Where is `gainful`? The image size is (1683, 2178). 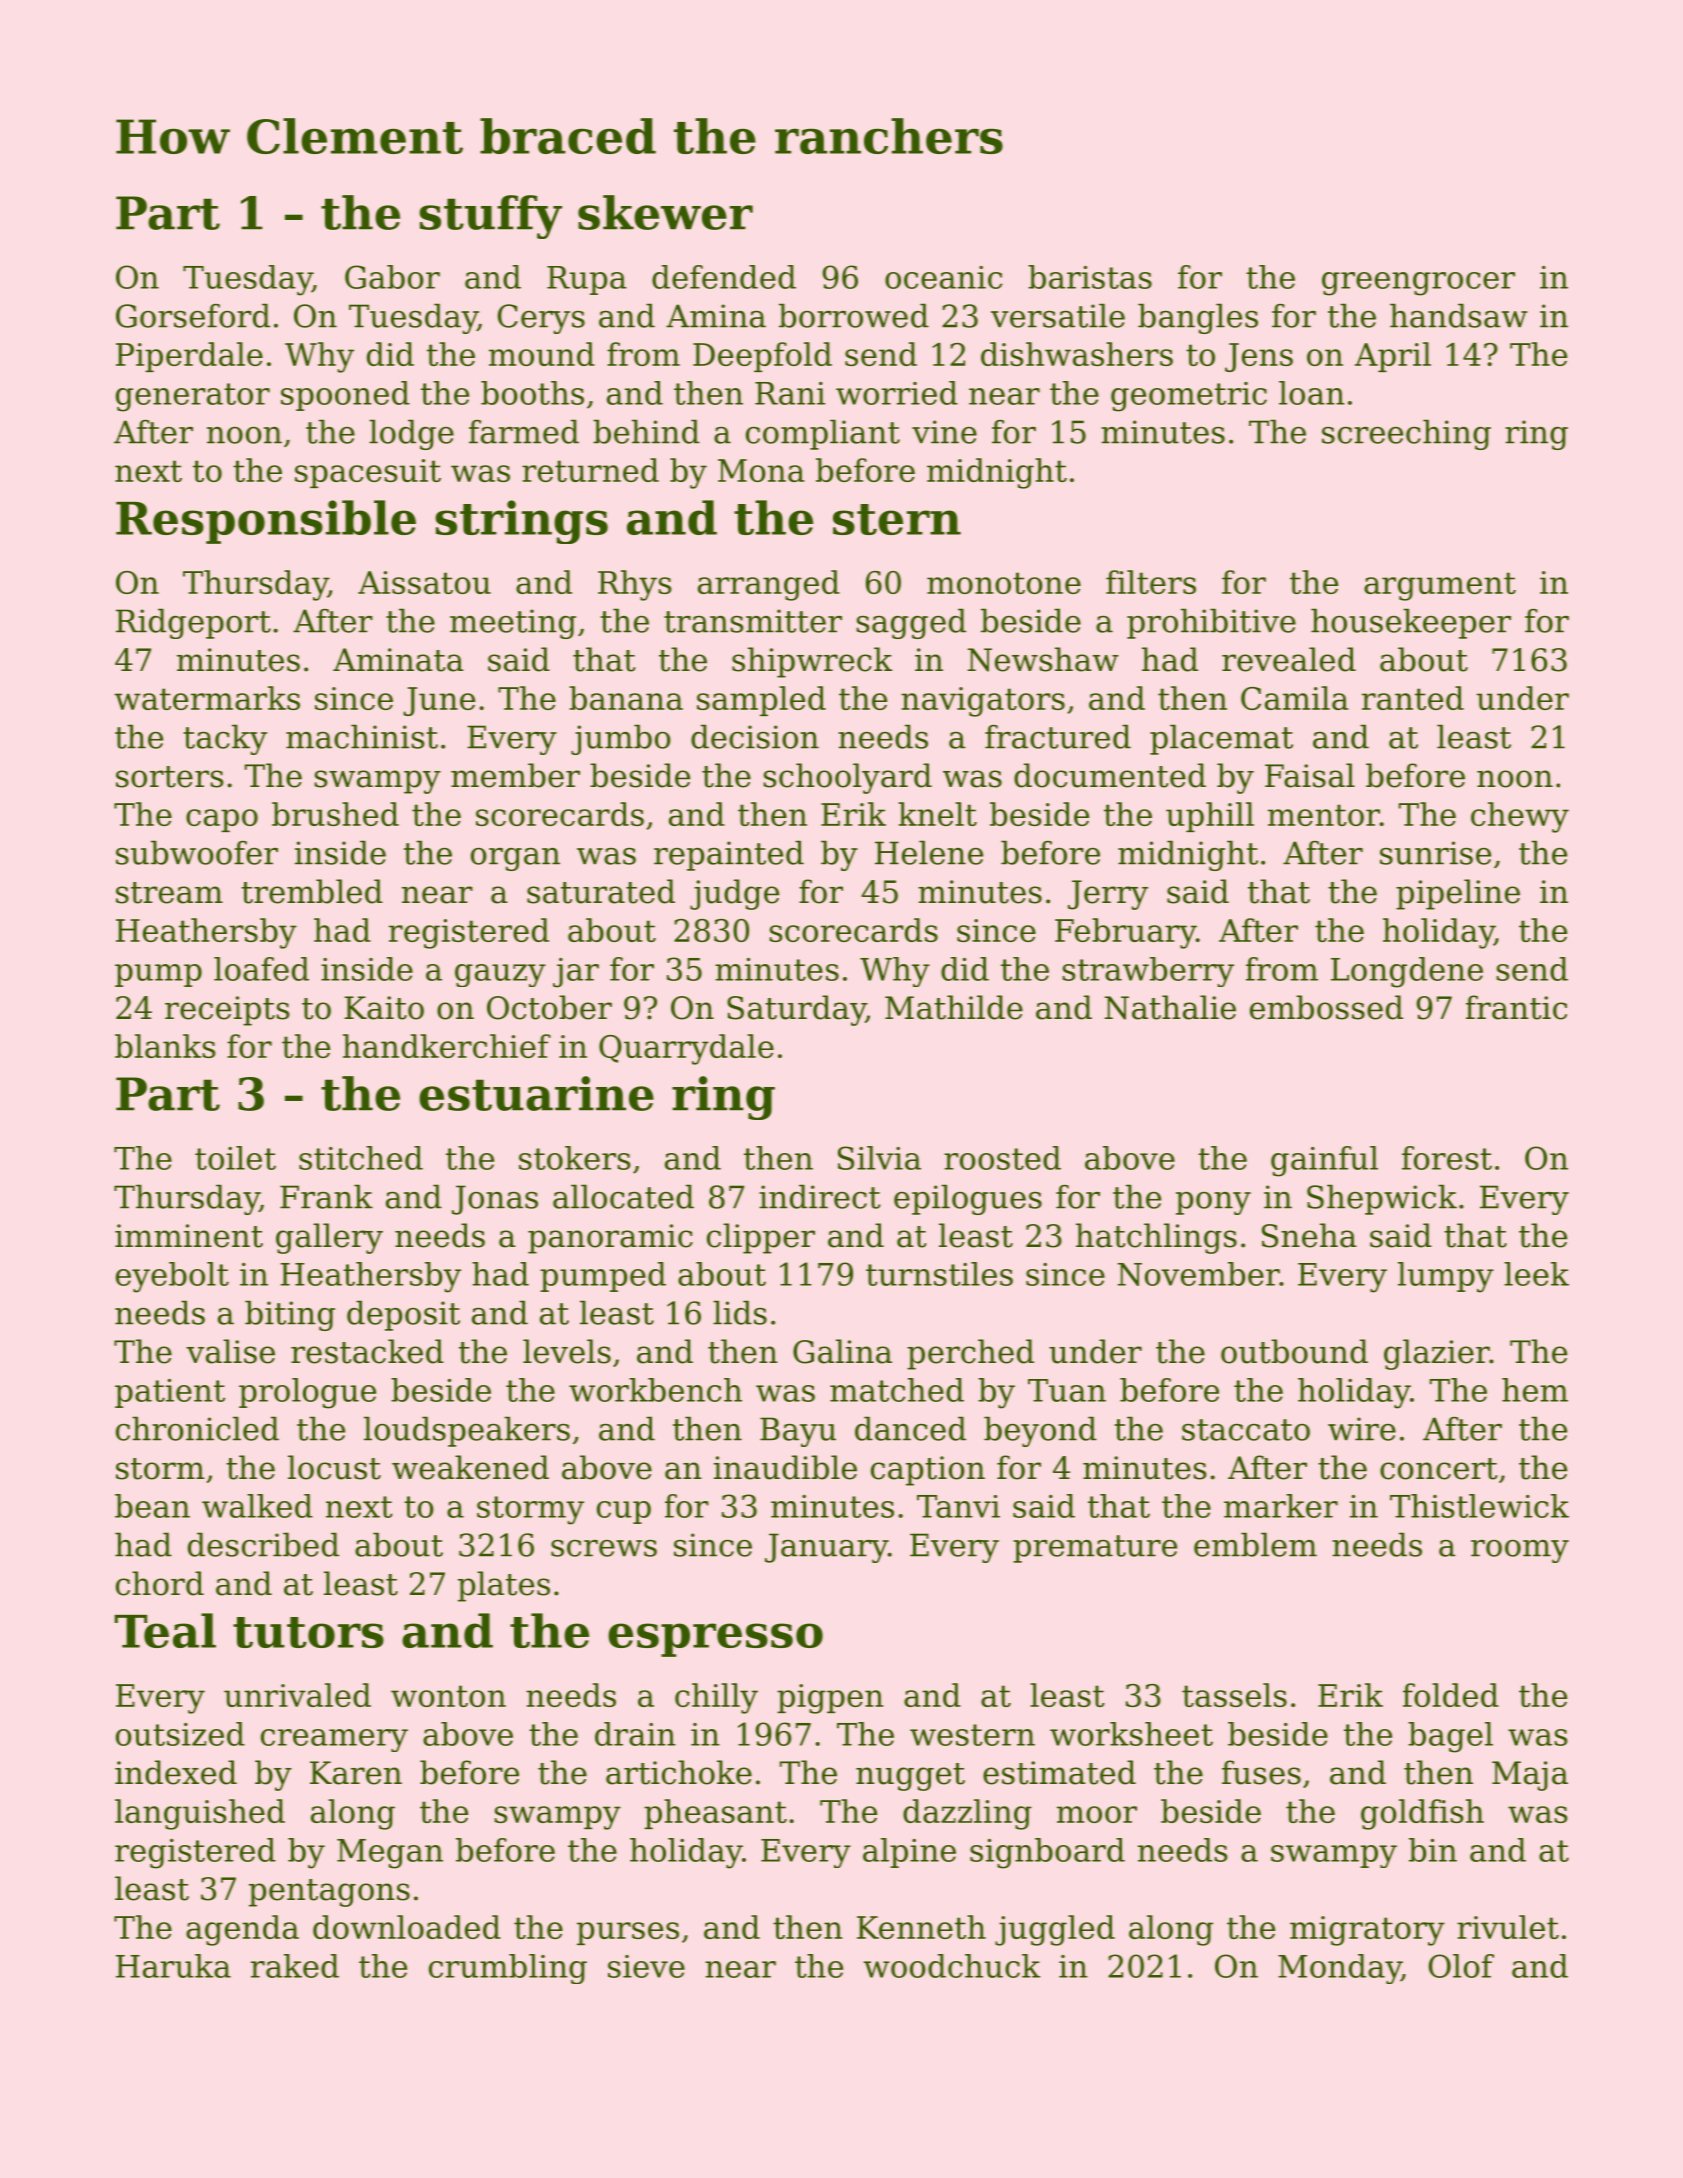 gainful is located at coordinates (1324, 1161).
